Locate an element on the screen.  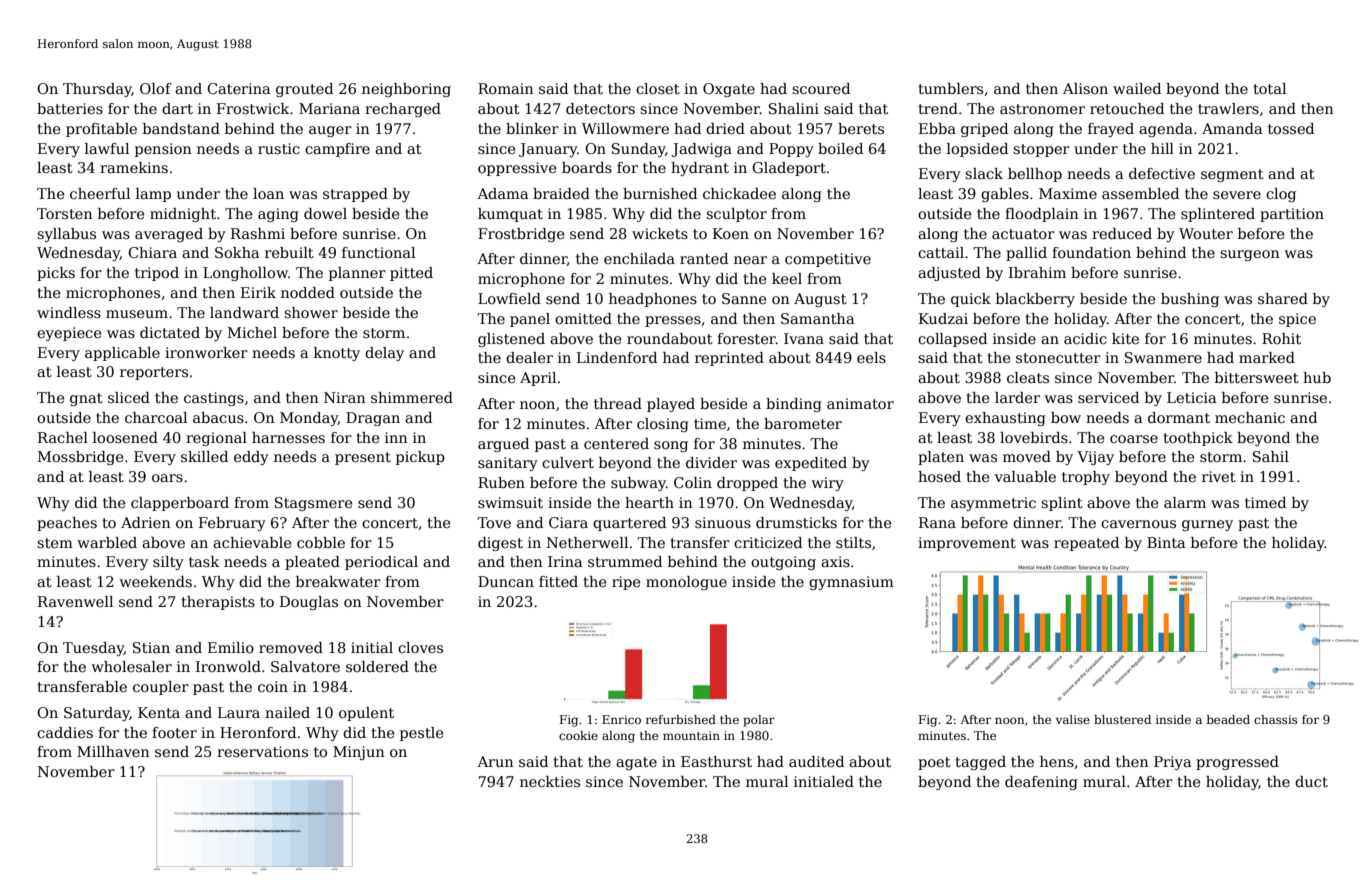
tumblers is located at coordinates (950, 88).
